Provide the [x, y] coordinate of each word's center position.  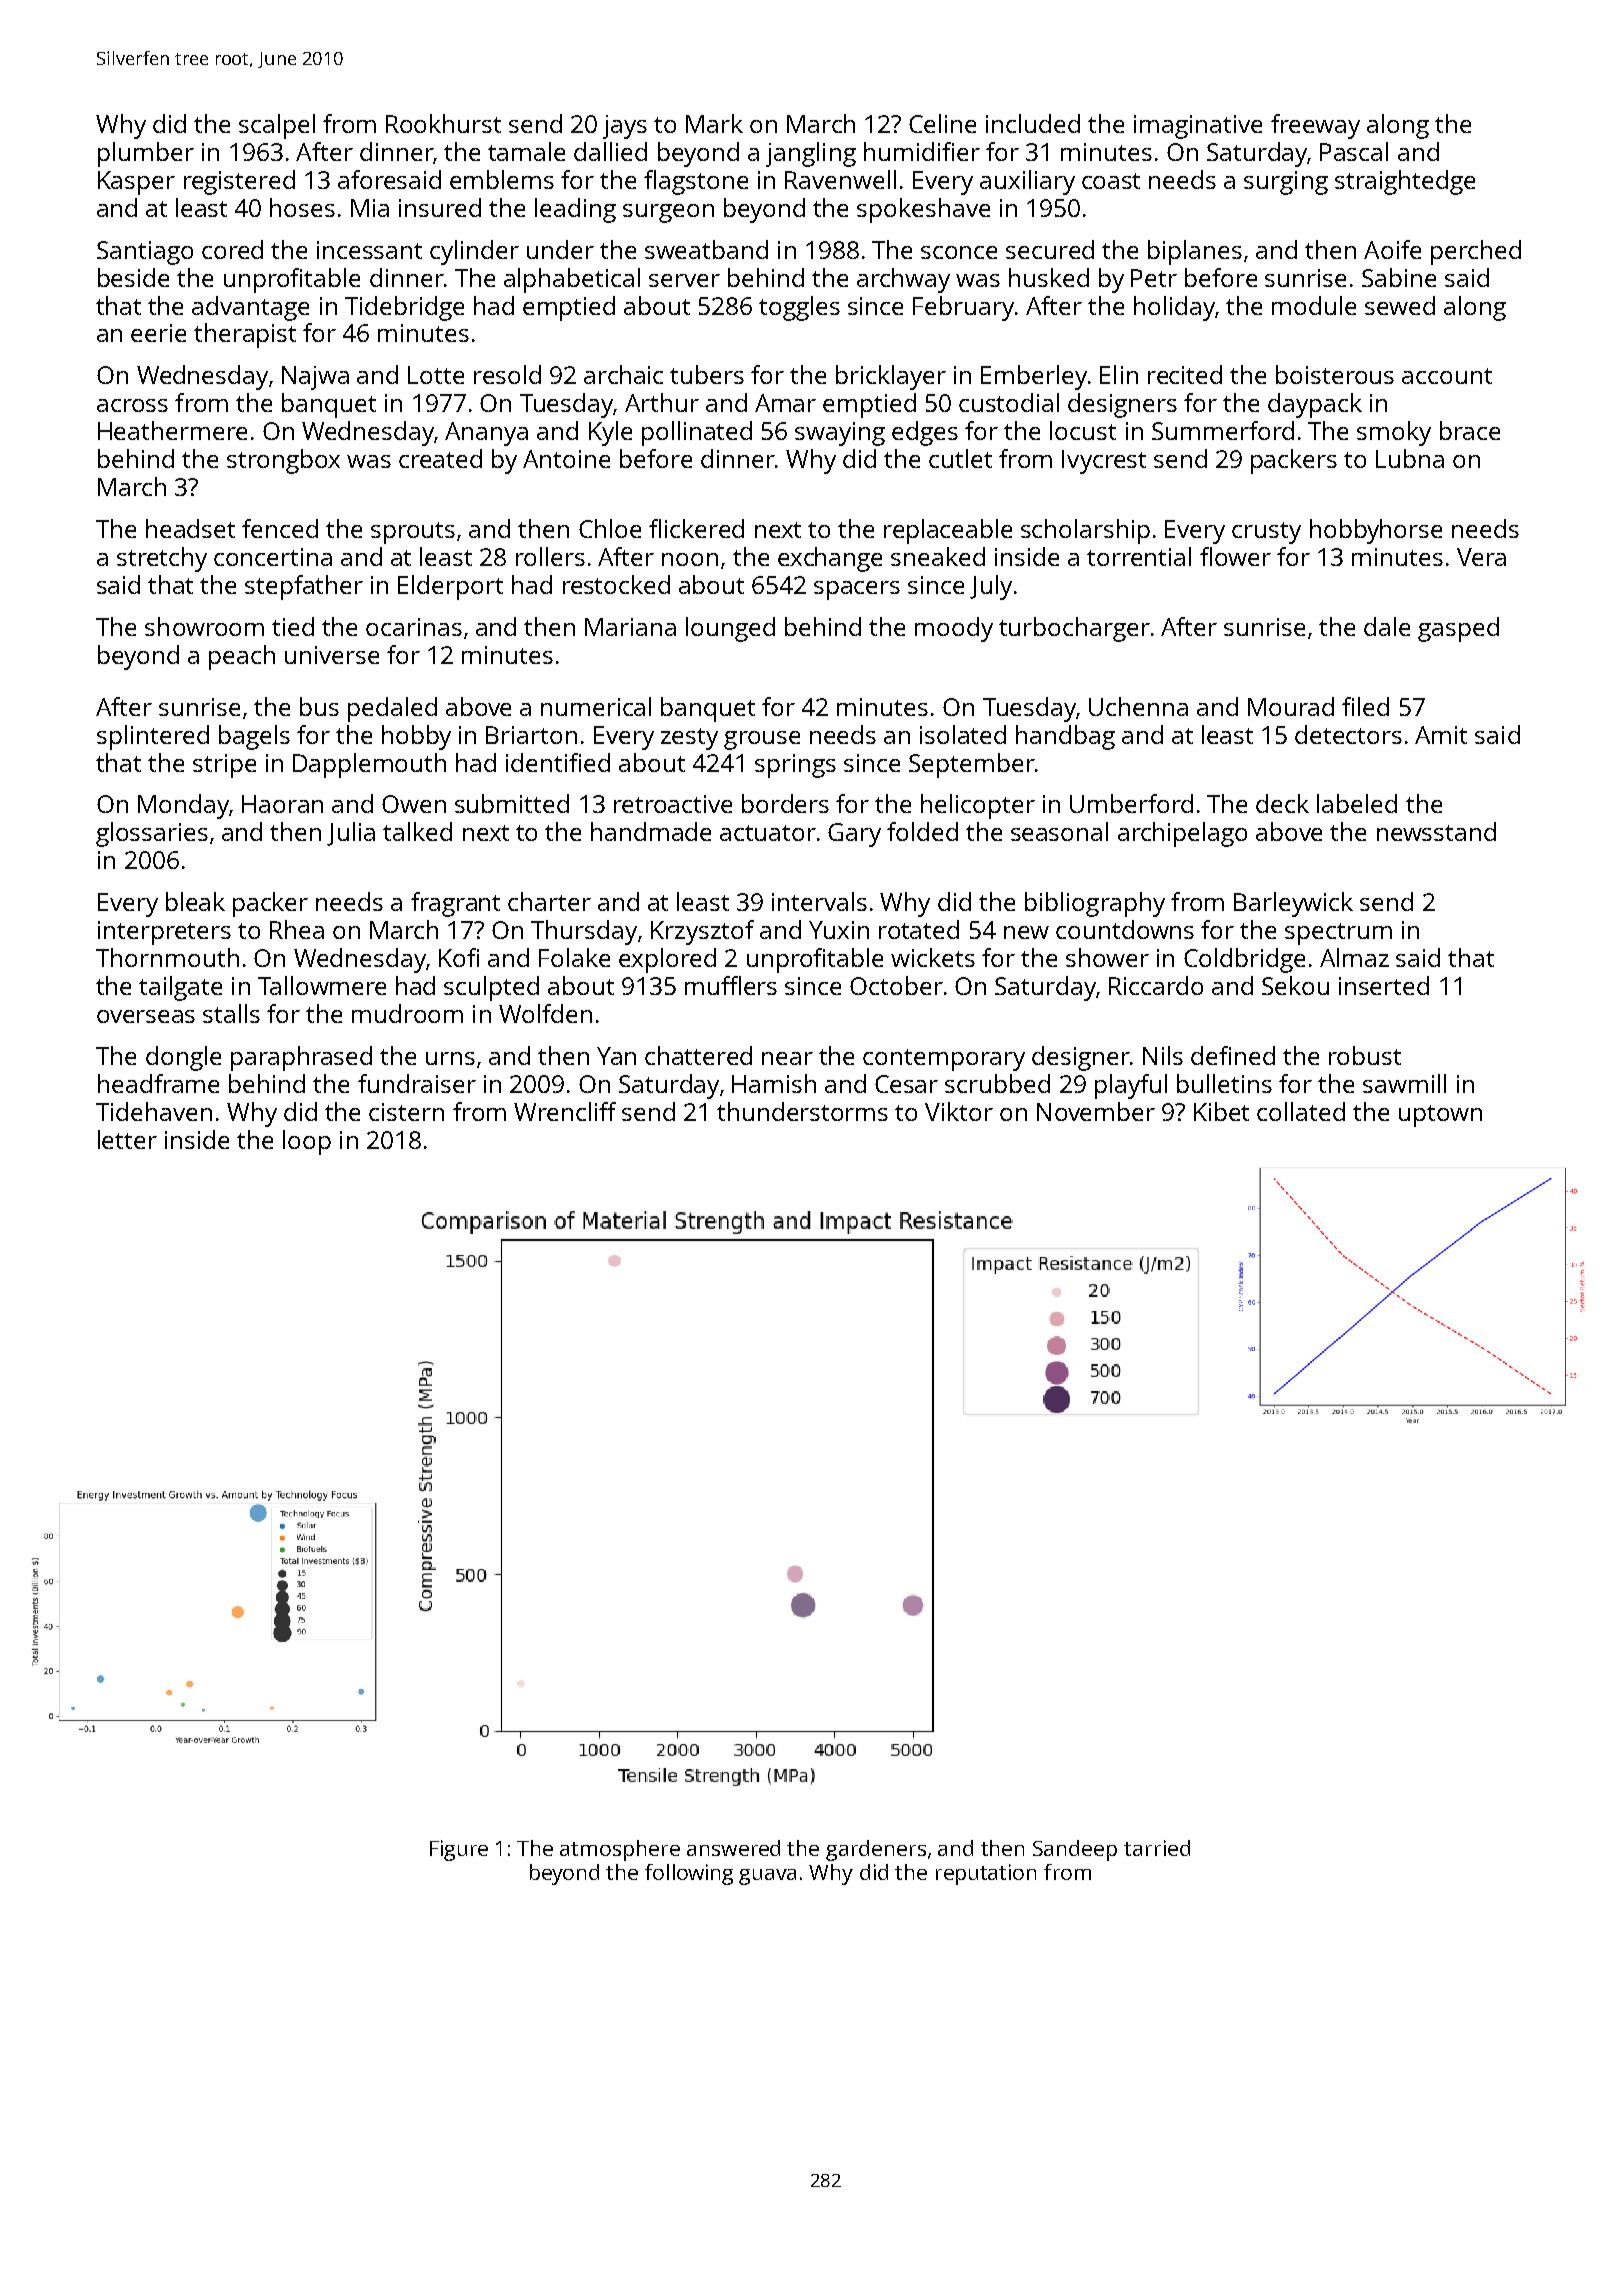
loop [307, 1142]
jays [625, 127]
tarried [1157, 1848]
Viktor [959, 1111]
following [689, 1874]
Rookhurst [443, 123]
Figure [459, 1850]
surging [1286, 183]
